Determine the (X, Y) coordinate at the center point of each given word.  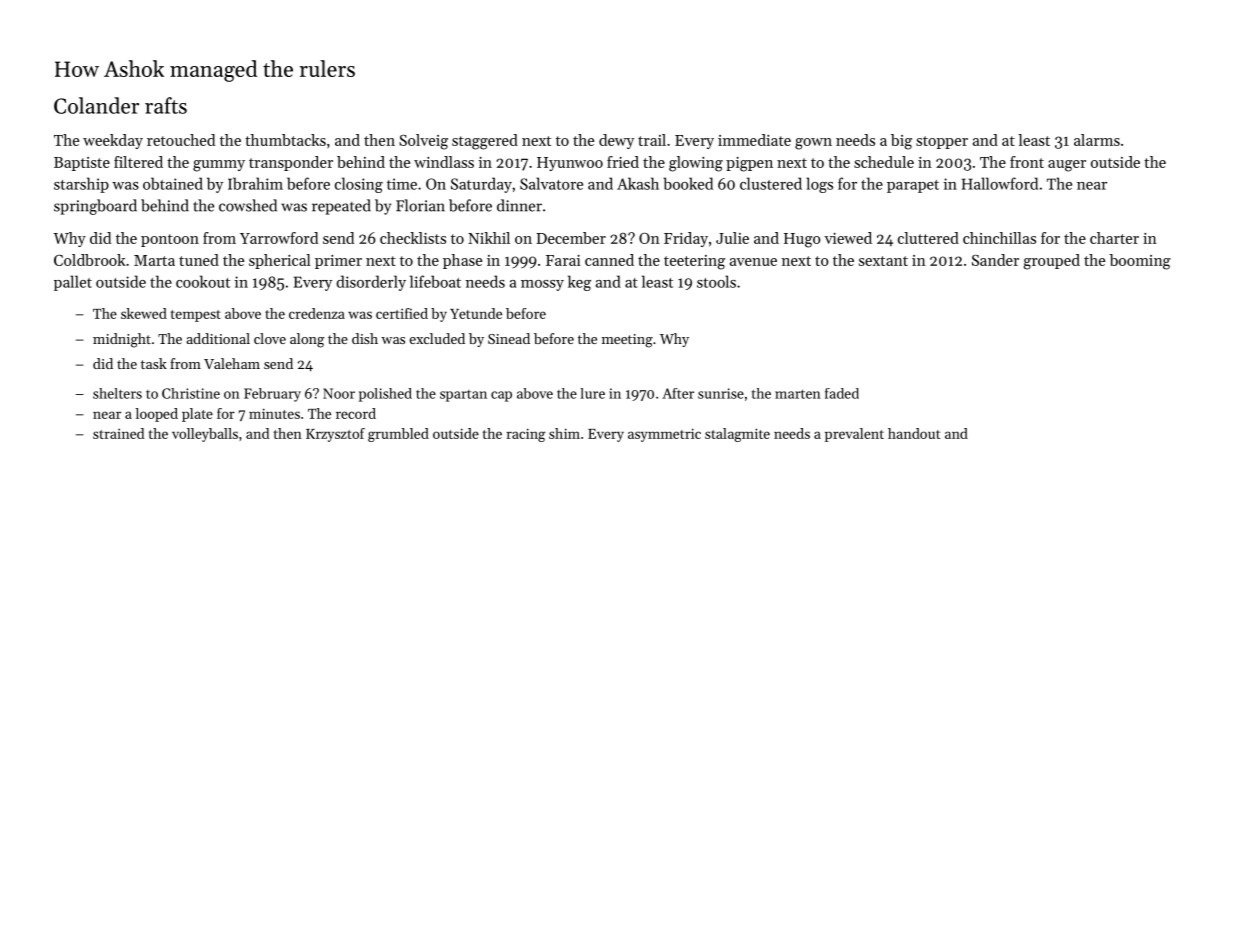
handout (914, 433)
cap (501, 396)
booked (688, 183)
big (901, 142)
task (154, 363)
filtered (138, 162)
